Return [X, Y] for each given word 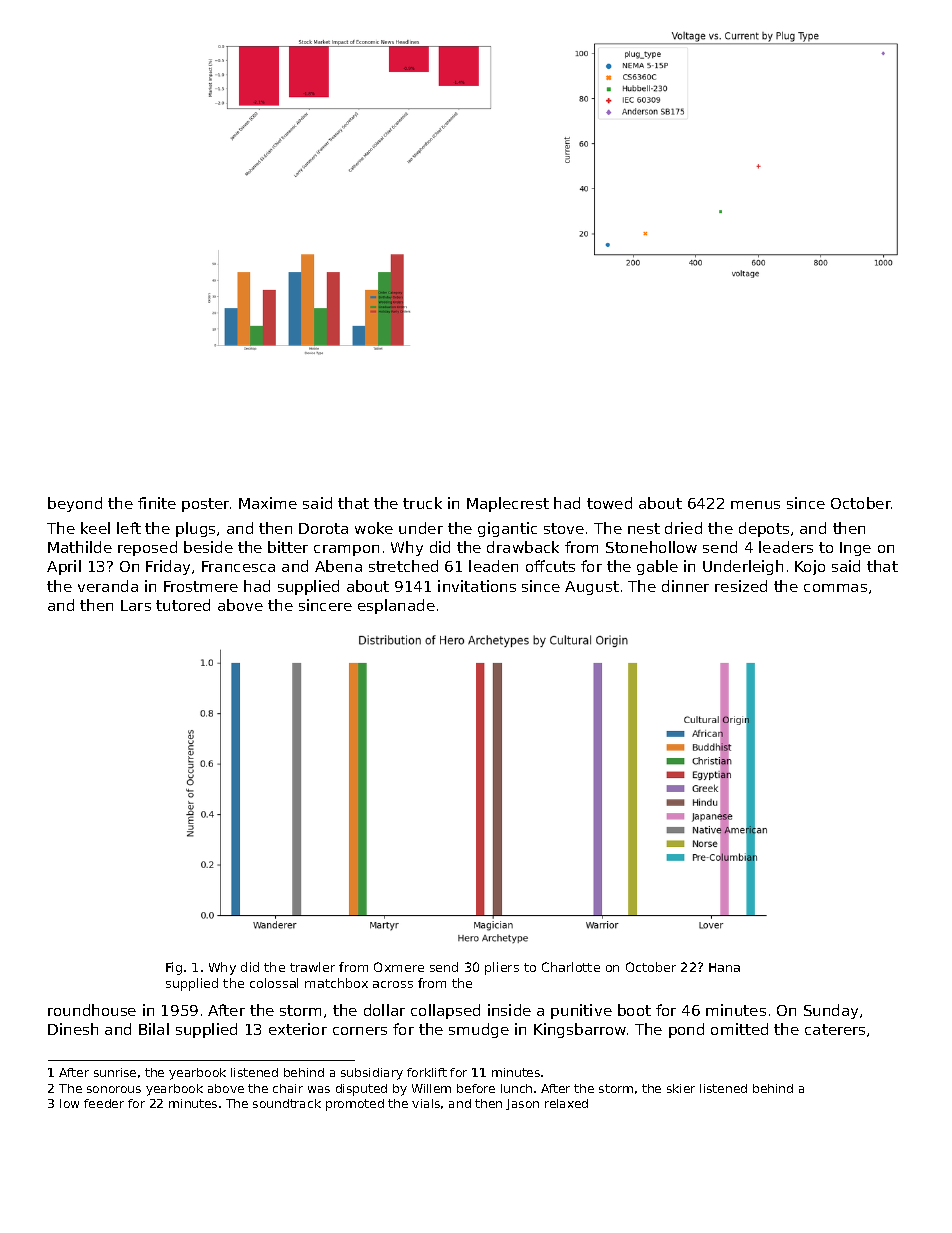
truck [422, 503]
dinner [685, 586]
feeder [104, 1103]
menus [755, 505]
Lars [136, 605]
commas [835, 588]
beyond [75, 504]
